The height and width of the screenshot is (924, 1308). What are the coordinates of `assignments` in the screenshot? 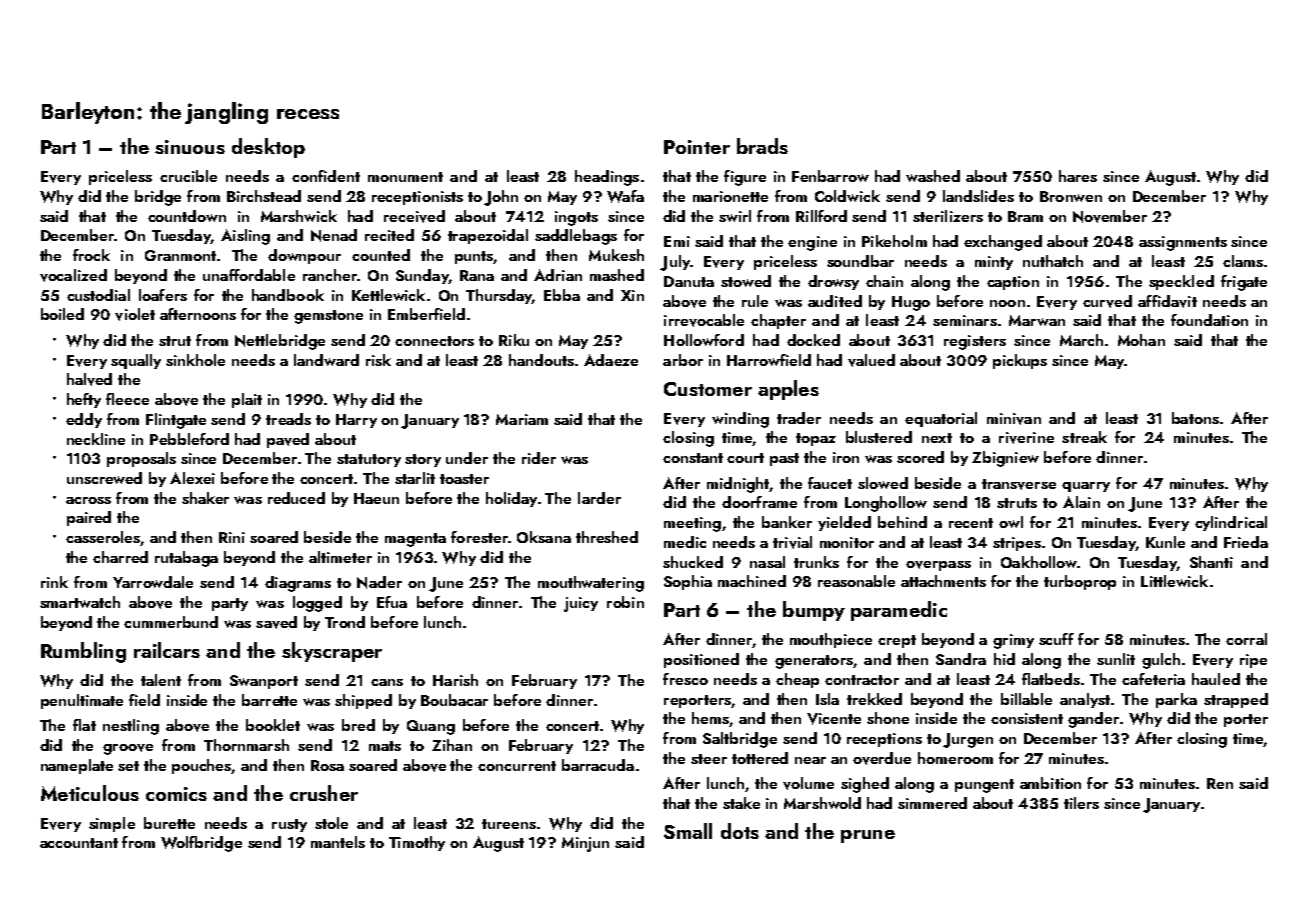 It's located at (1183, 243).
